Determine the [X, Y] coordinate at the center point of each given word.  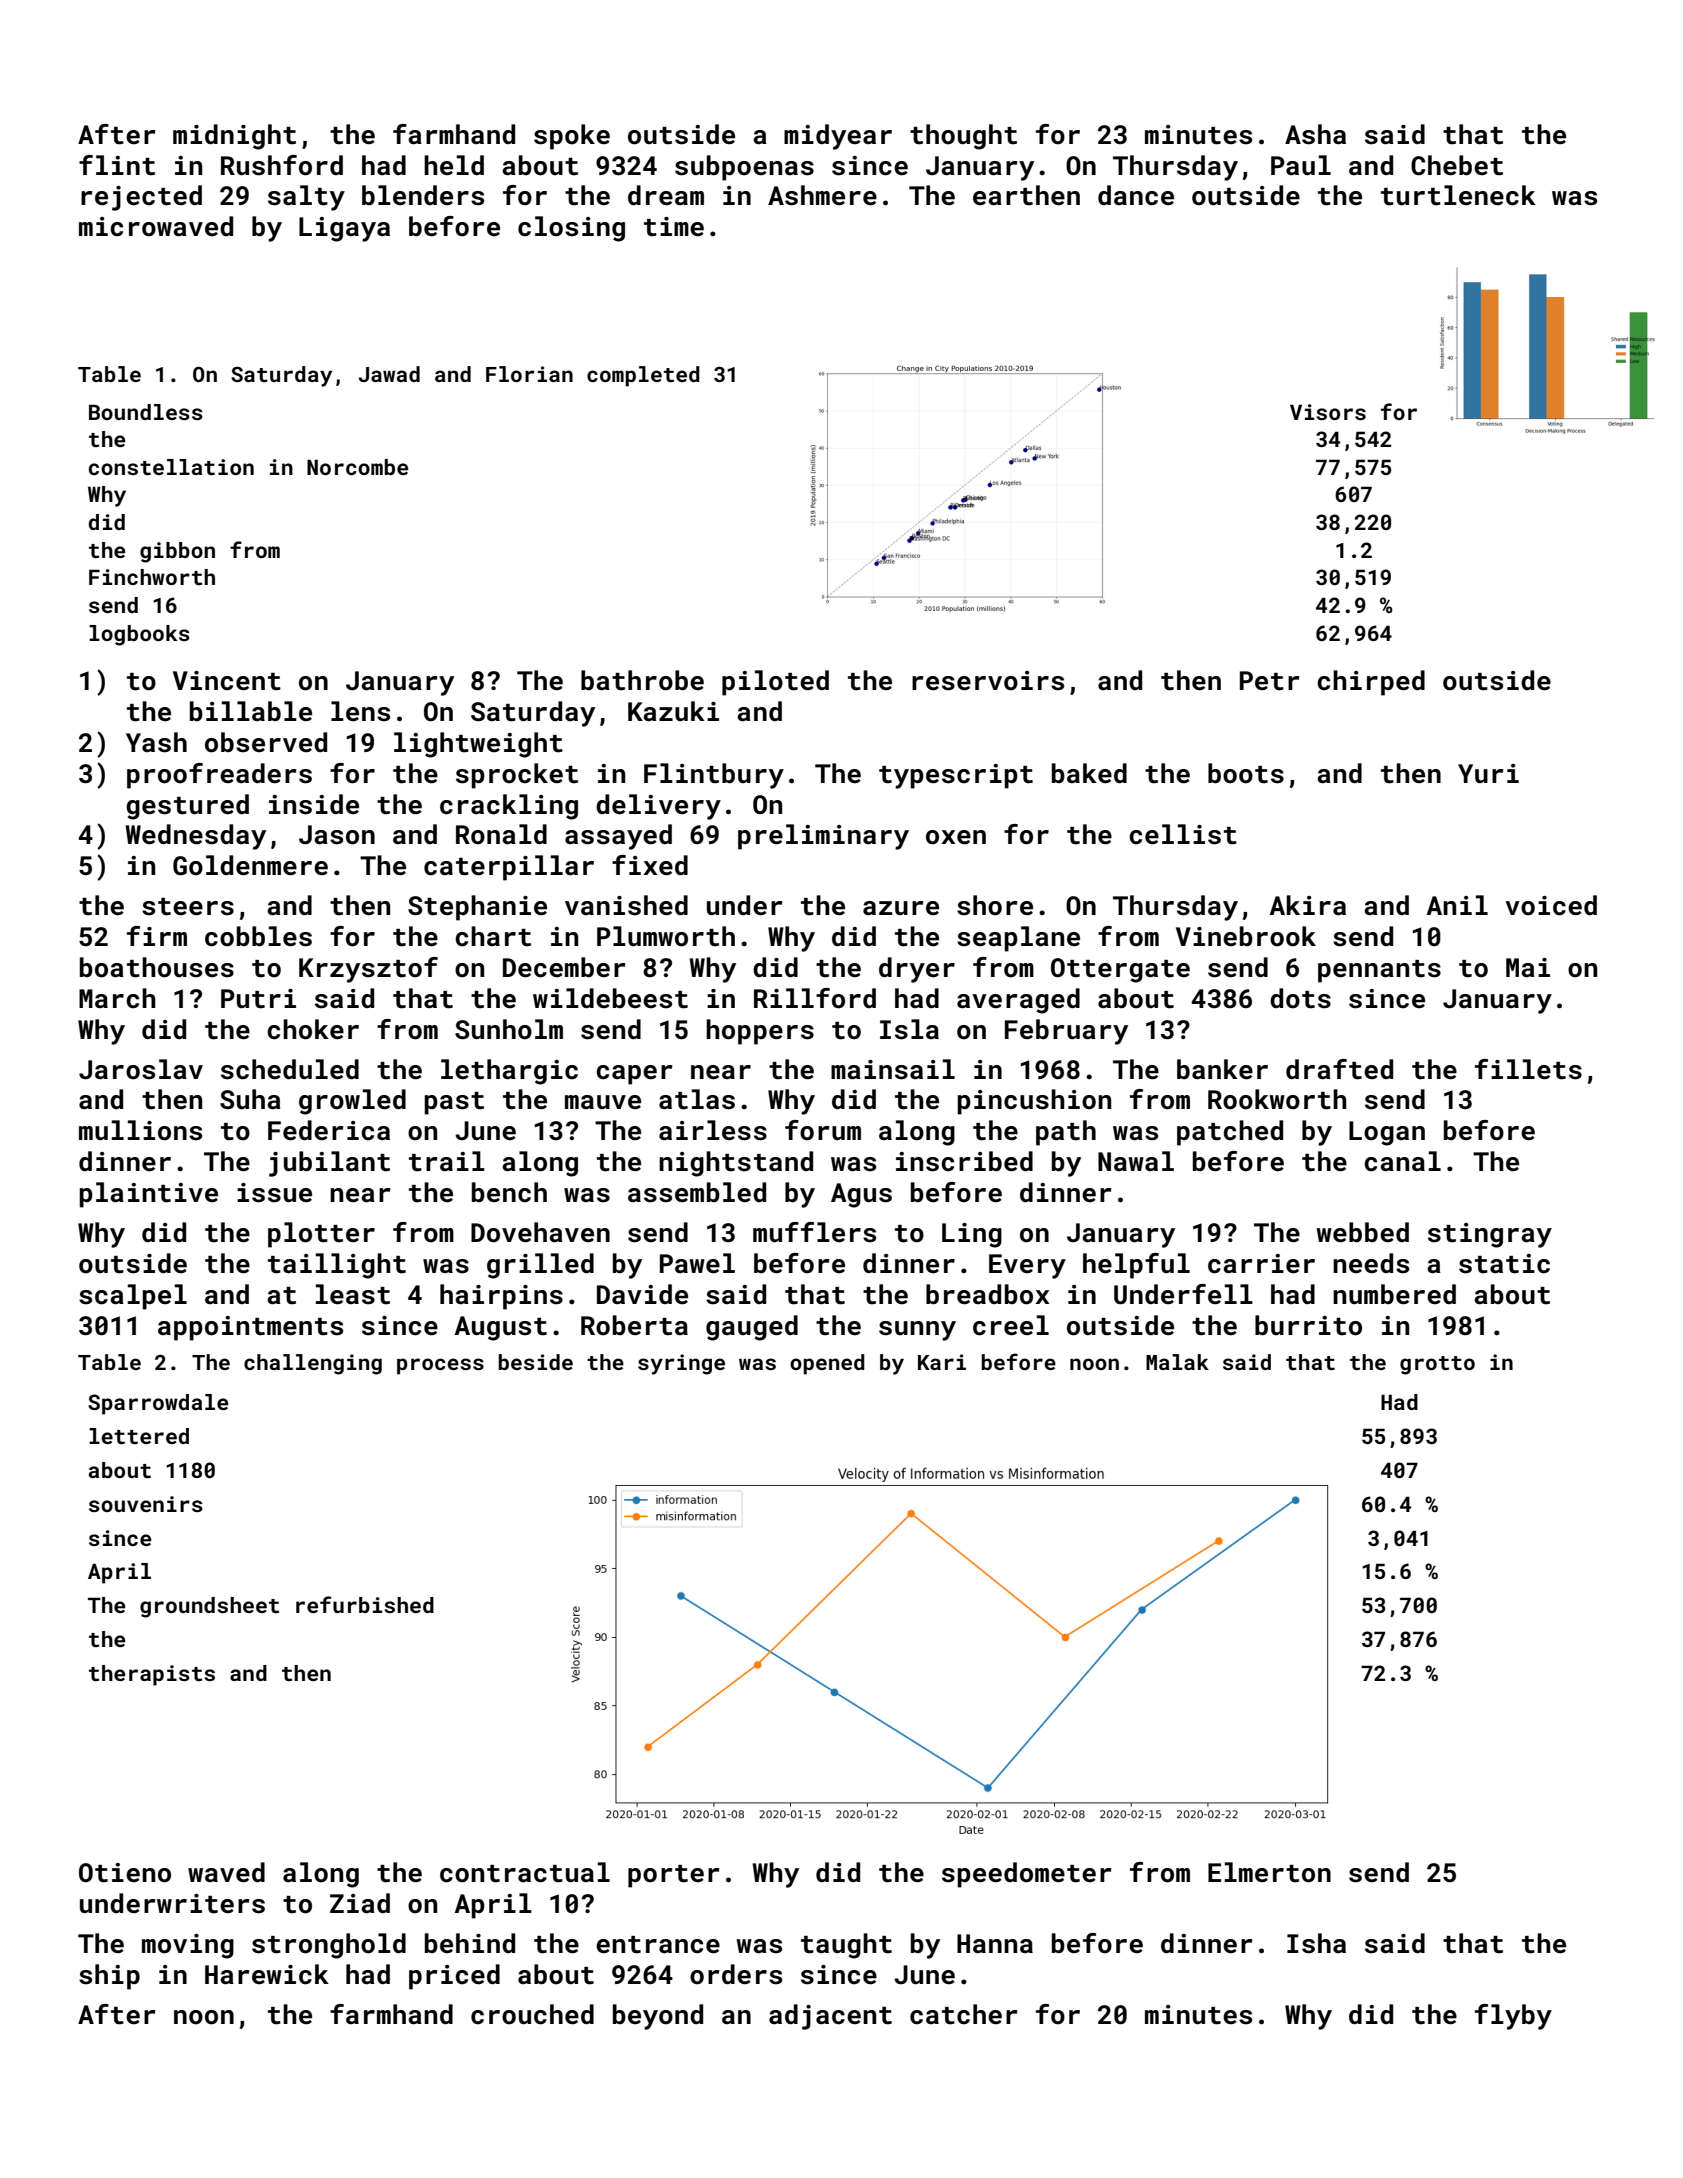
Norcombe [357, 467]
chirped [1371, 683]
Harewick [267, 1974]
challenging [313, 1364]
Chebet [1457, 165]
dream [666, 195]
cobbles [258, 936]
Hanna [995, 1943]
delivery [658, 807]
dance [1136, 195]
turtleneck [1458, 195]
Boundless [146, 412]
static [1504, 1264]
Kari [942, 1362]
